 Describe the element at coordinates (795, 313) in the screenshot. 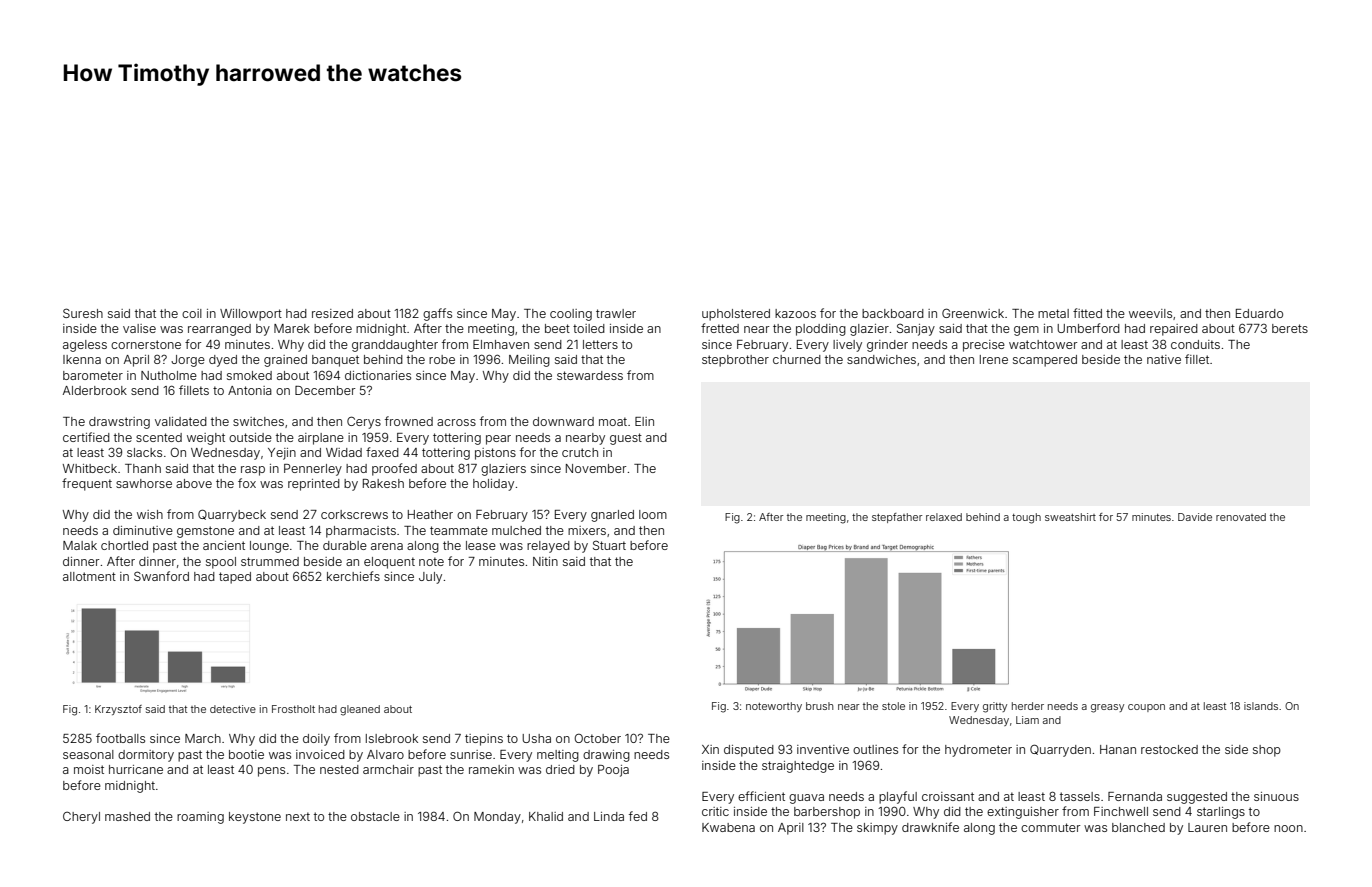

I see `kazoos` at that location.
